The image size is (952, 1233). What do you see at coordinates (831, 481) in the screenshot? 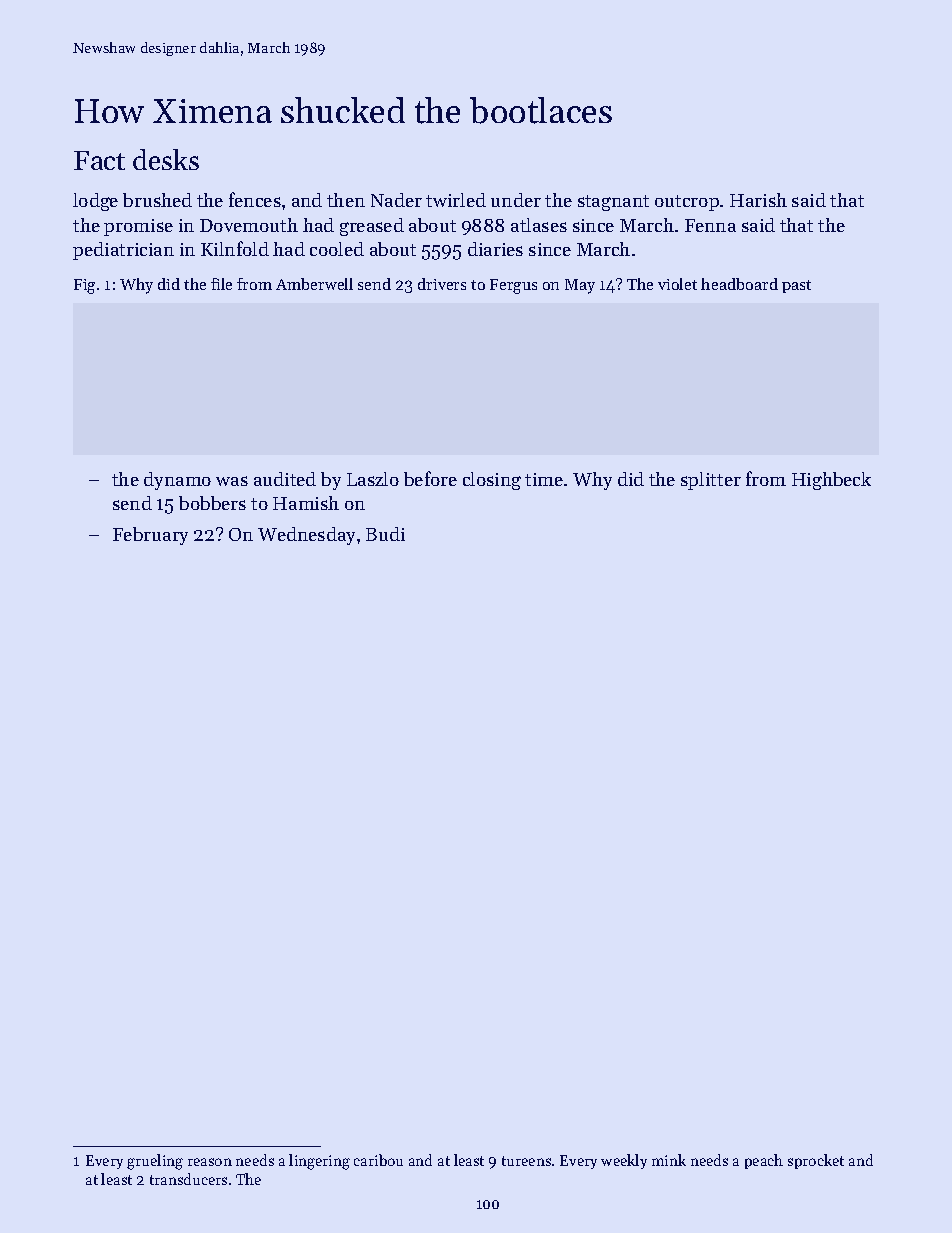
I see `Highbeck` at bounding box center [831, 481].
